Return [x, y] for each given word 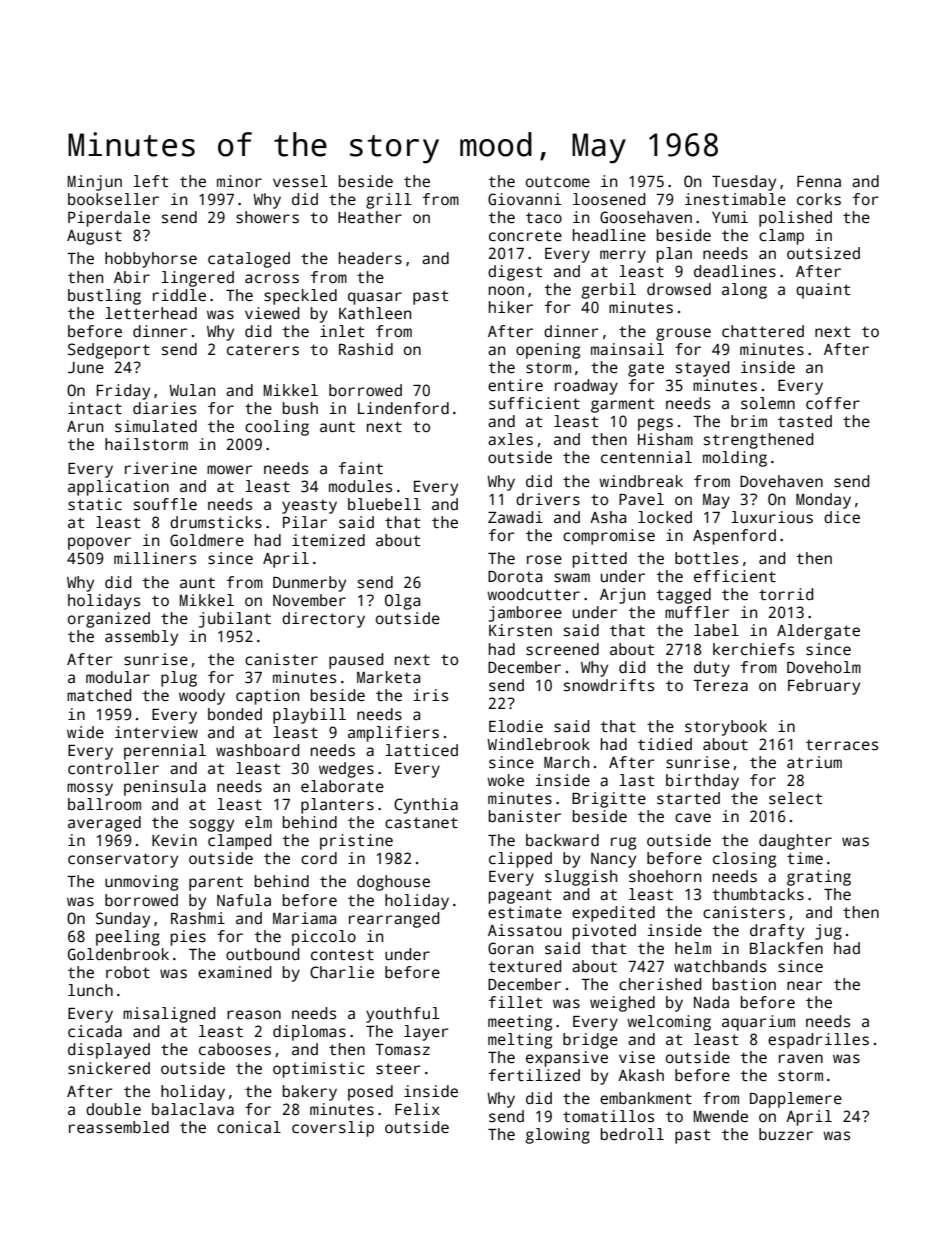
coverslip [333, 1129]
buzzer [786, 1134]
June [86, 368]
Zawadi [515, 517]
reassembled [119, 1127]
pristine [356, 842]
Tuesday [744, 183]
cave [693, 818]
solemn [768, 403]
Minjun [95, 183]
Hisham [665, 439]
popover [99, 543]
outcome [558, 182]
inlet [342, 331]
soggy [212, 825]
